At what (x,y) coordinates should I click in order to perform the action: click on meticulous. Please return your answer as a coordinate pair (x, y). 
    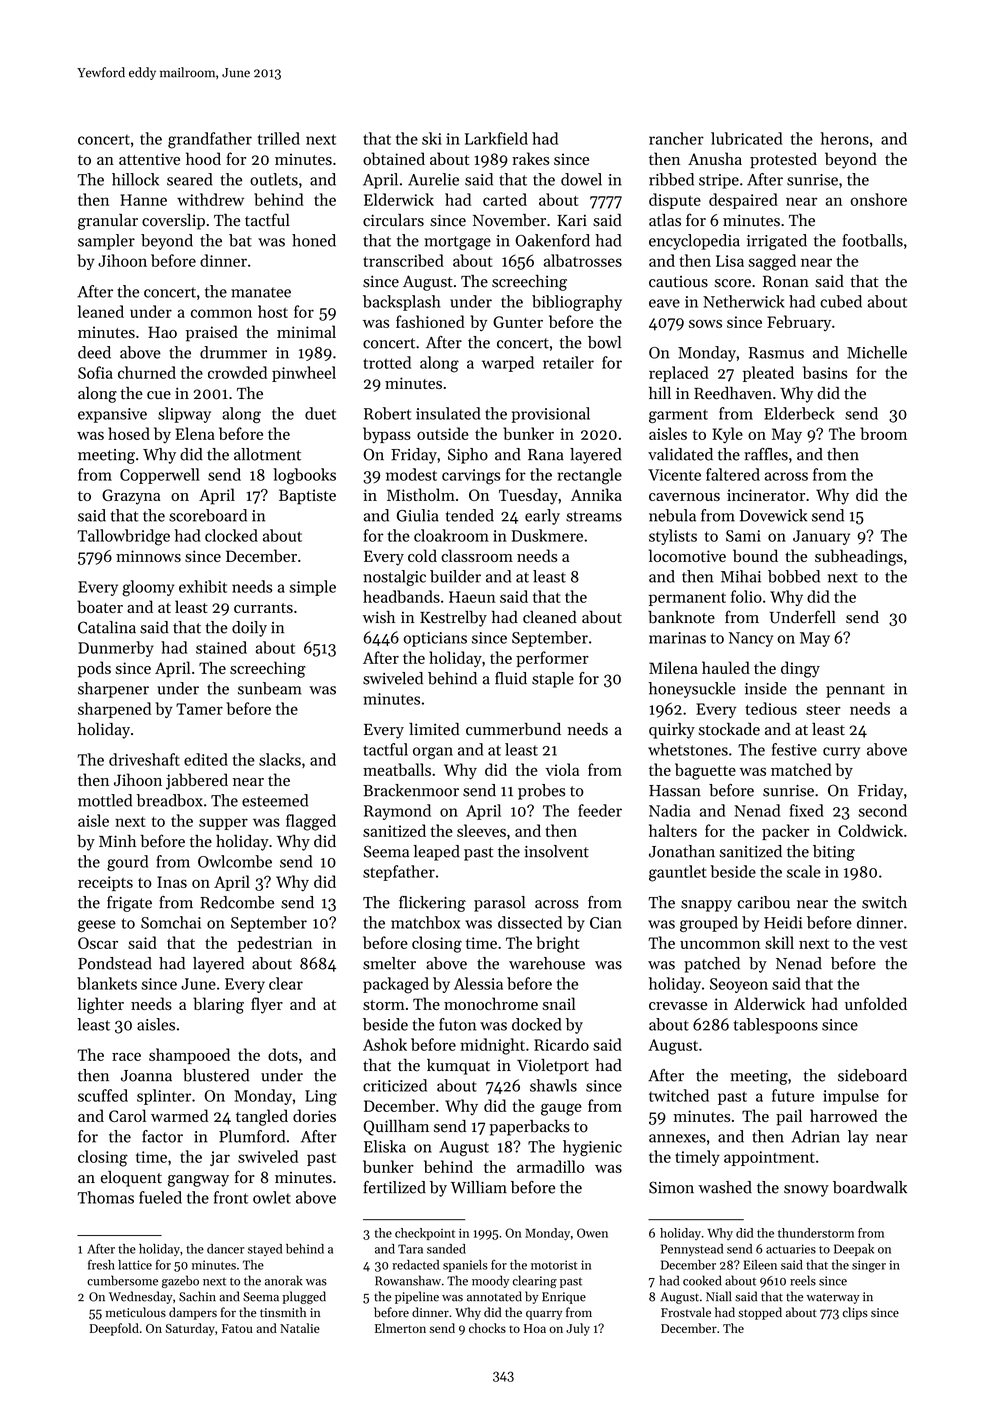
    Looking at the image, I should click on (136, 1312).
